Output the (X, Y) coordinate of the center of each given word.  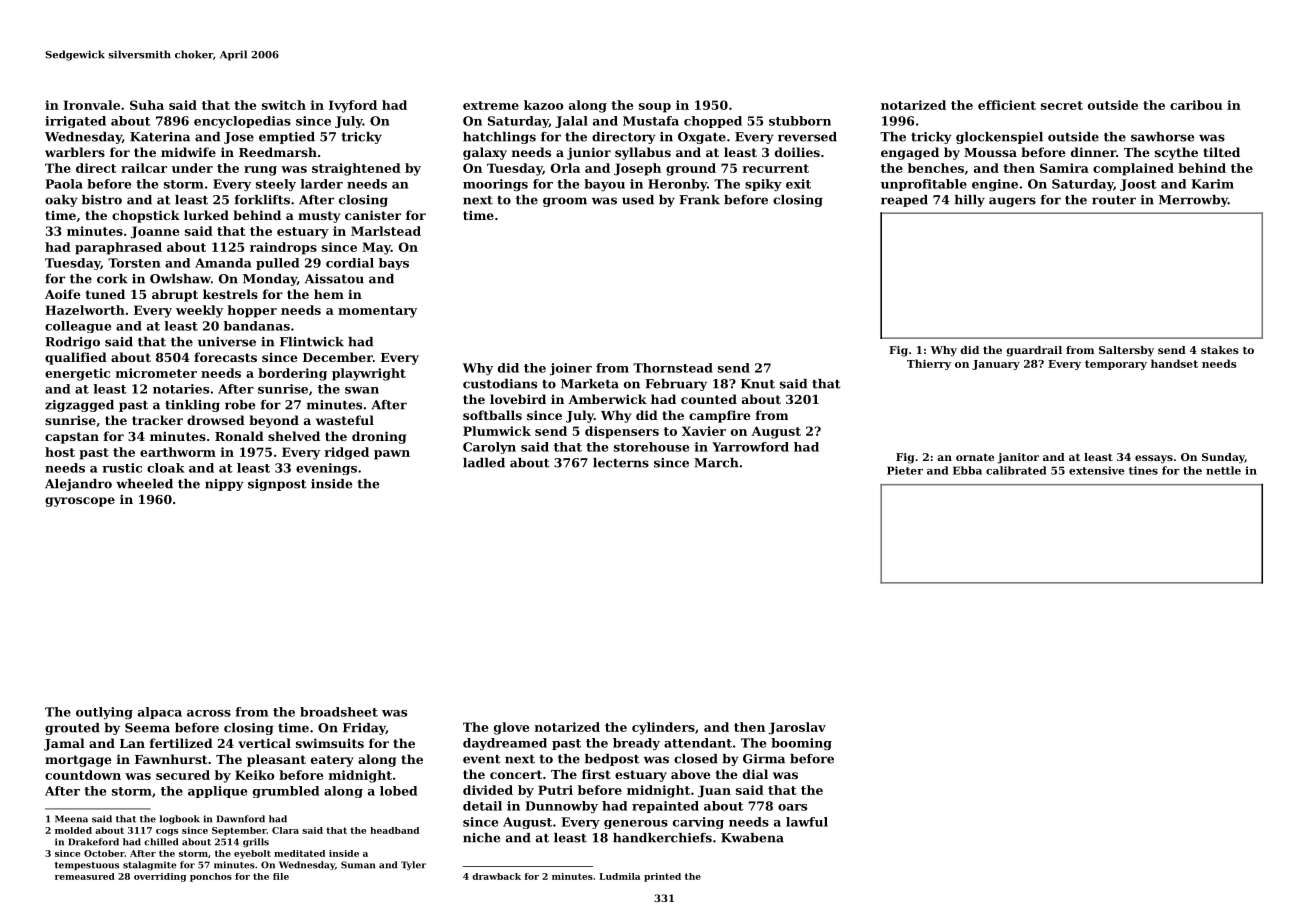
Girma (764, 759)
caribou (1196, 105)
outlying (104, 713)
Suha (147, 105)
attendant (698, 743)
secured (183, 775)
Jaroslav (797, 728)
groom (565, 202)
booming (801, 744)
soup (655, 108)
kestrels (230, 294)
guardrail (1034, 351)
